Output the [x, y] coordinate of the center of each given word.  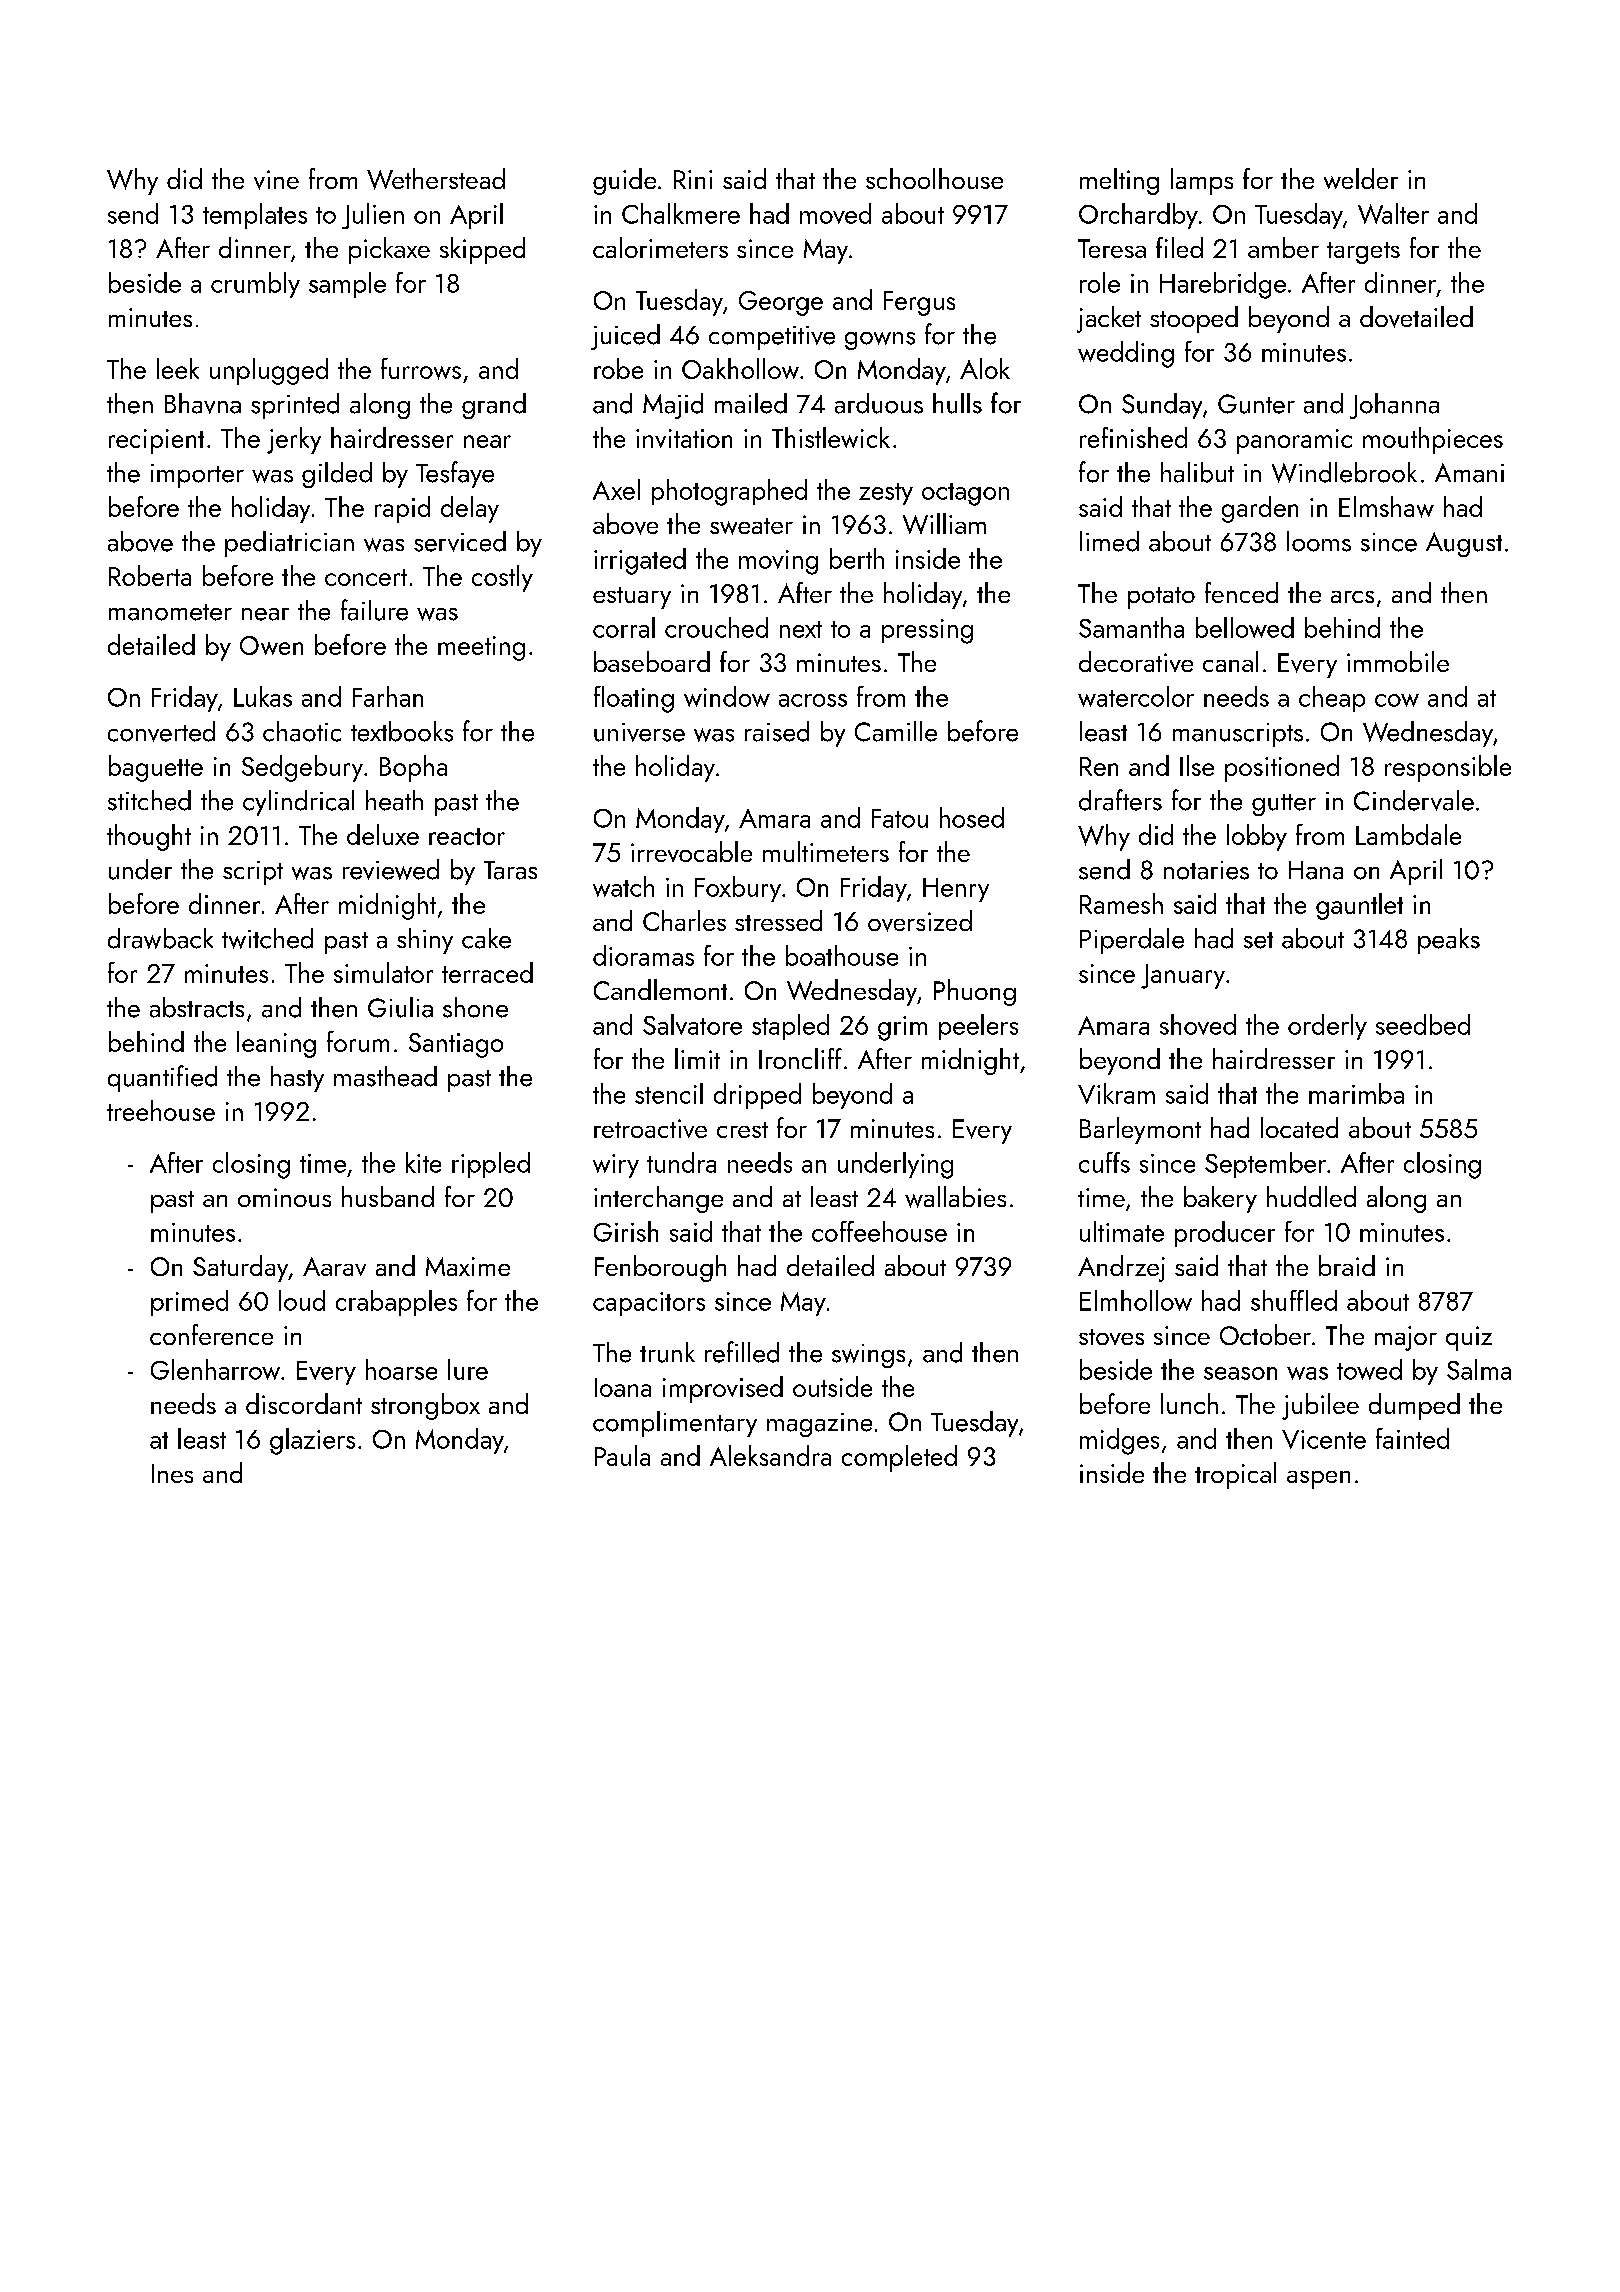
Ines [172, 1473]
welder [1361, 178]
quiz [1469, 1338]
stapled [790, 1027]
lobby [1257, 837]
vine [276, 180]
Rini [693, 179]
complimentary [675, 1424]
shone [475, 1007]
